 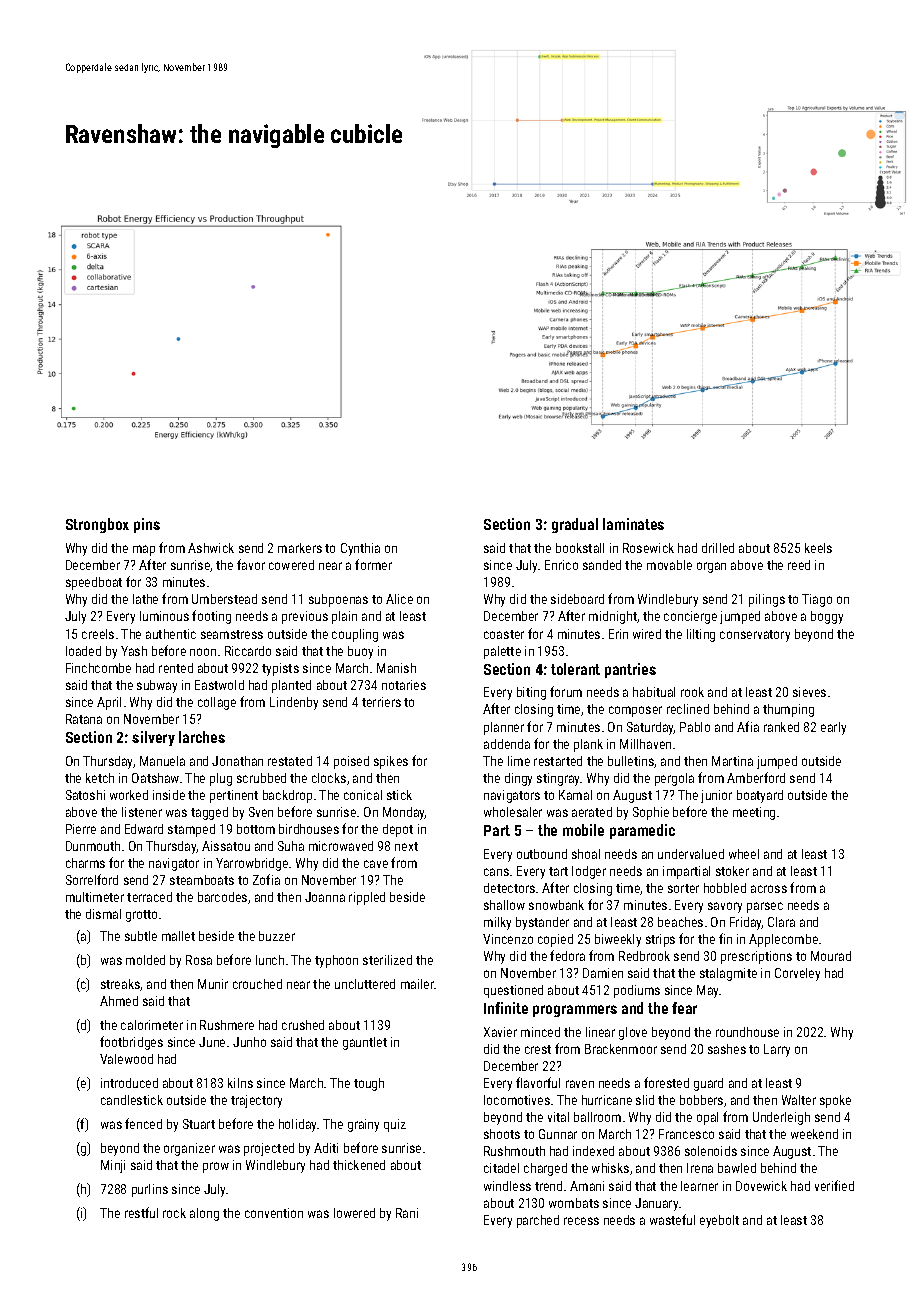 I want to click on speedboat, so click(x=94, y=583).
